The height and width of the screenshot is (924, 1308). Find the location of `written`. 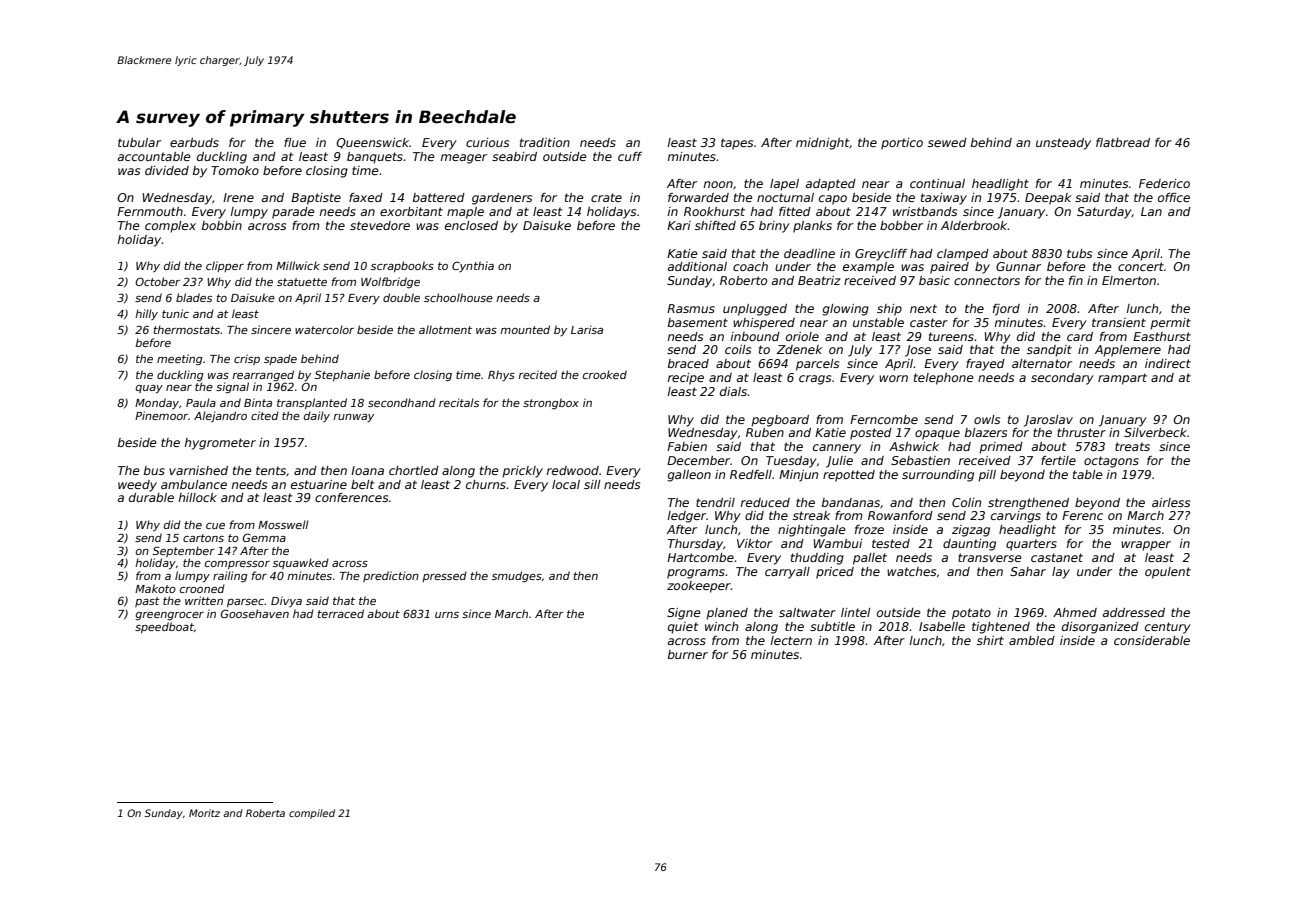

written is located at coordinates (204, 600).
